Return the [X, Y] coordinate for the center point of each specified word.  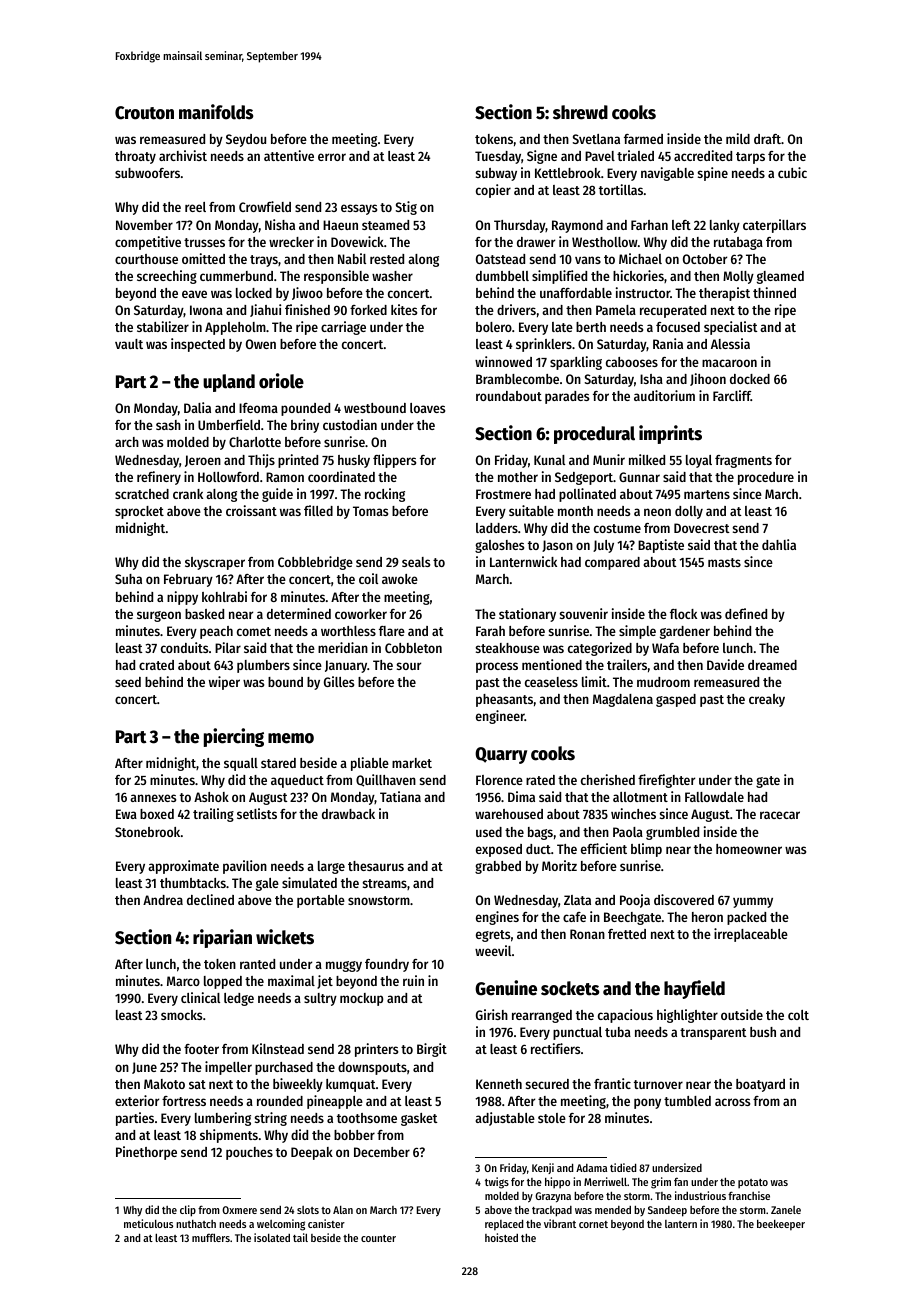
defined [746, 613]
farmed [643, 139]
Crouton [144, 113]
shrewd [580, 112]
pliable [370, 764]
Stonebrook [147, 832]
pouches [249, 1153]
